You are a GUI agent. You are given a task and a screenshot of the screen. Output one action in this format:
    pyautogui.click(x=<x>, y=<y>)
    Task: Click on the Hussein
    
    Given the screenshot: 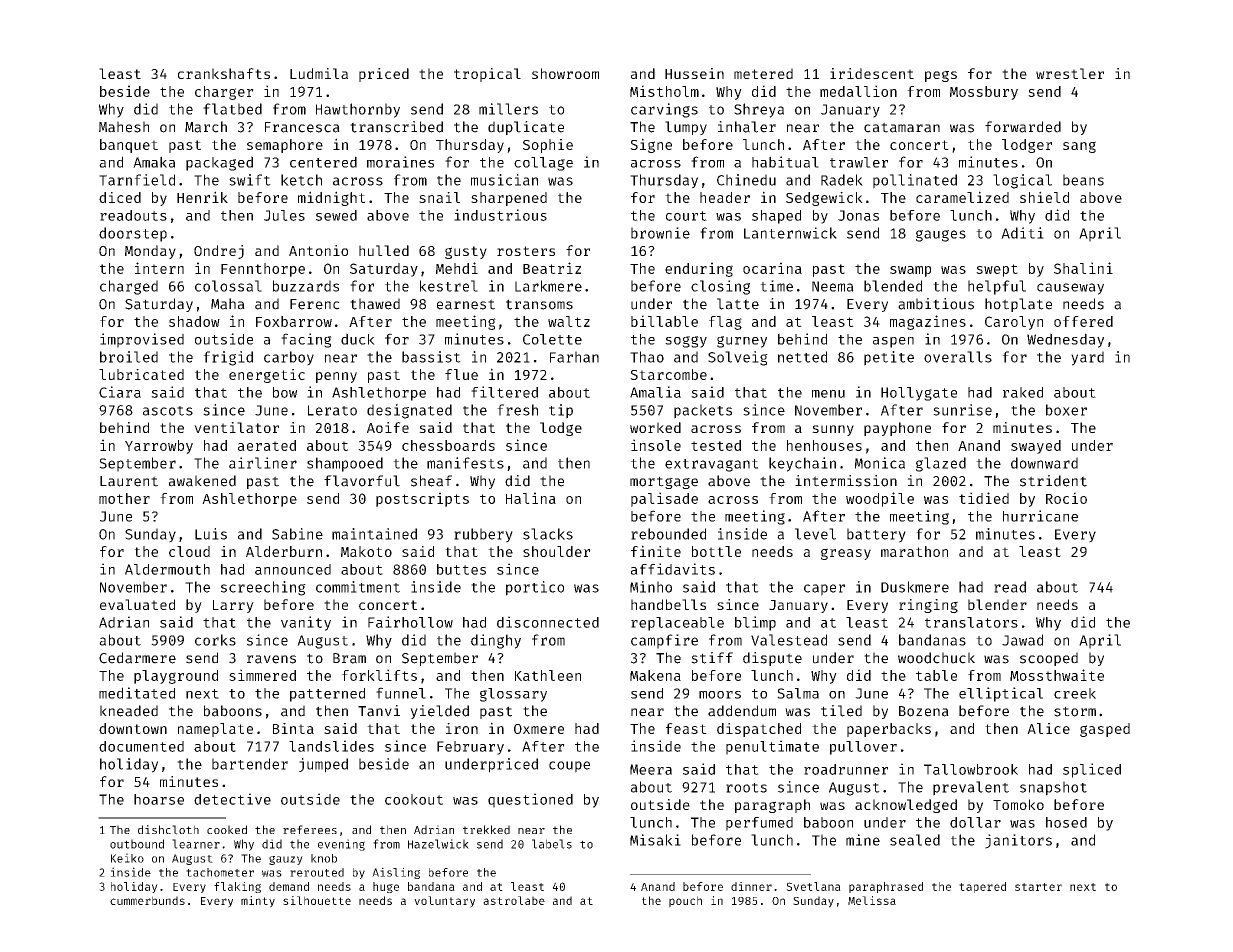 What is the action you would take?
    pyautogui.click(x=694, y=73)
